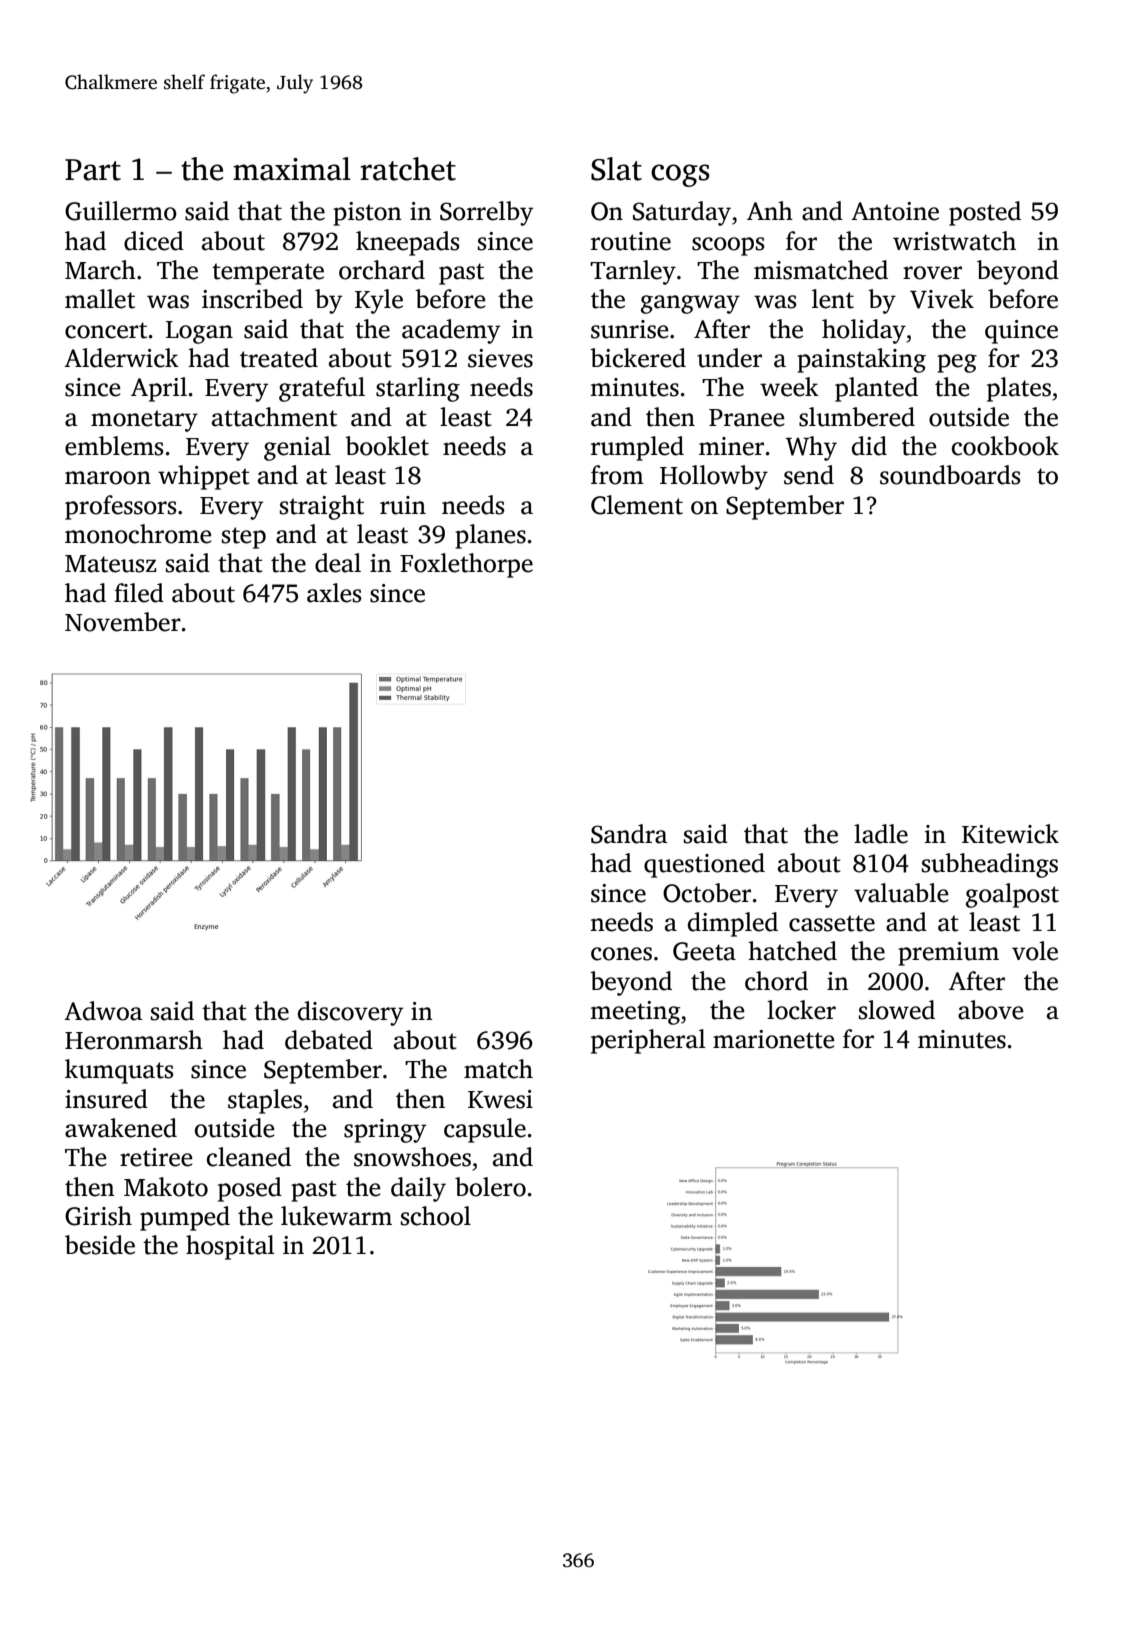 This image has height=1627, width=1124. I want to click on above, so click(991, 1010).
